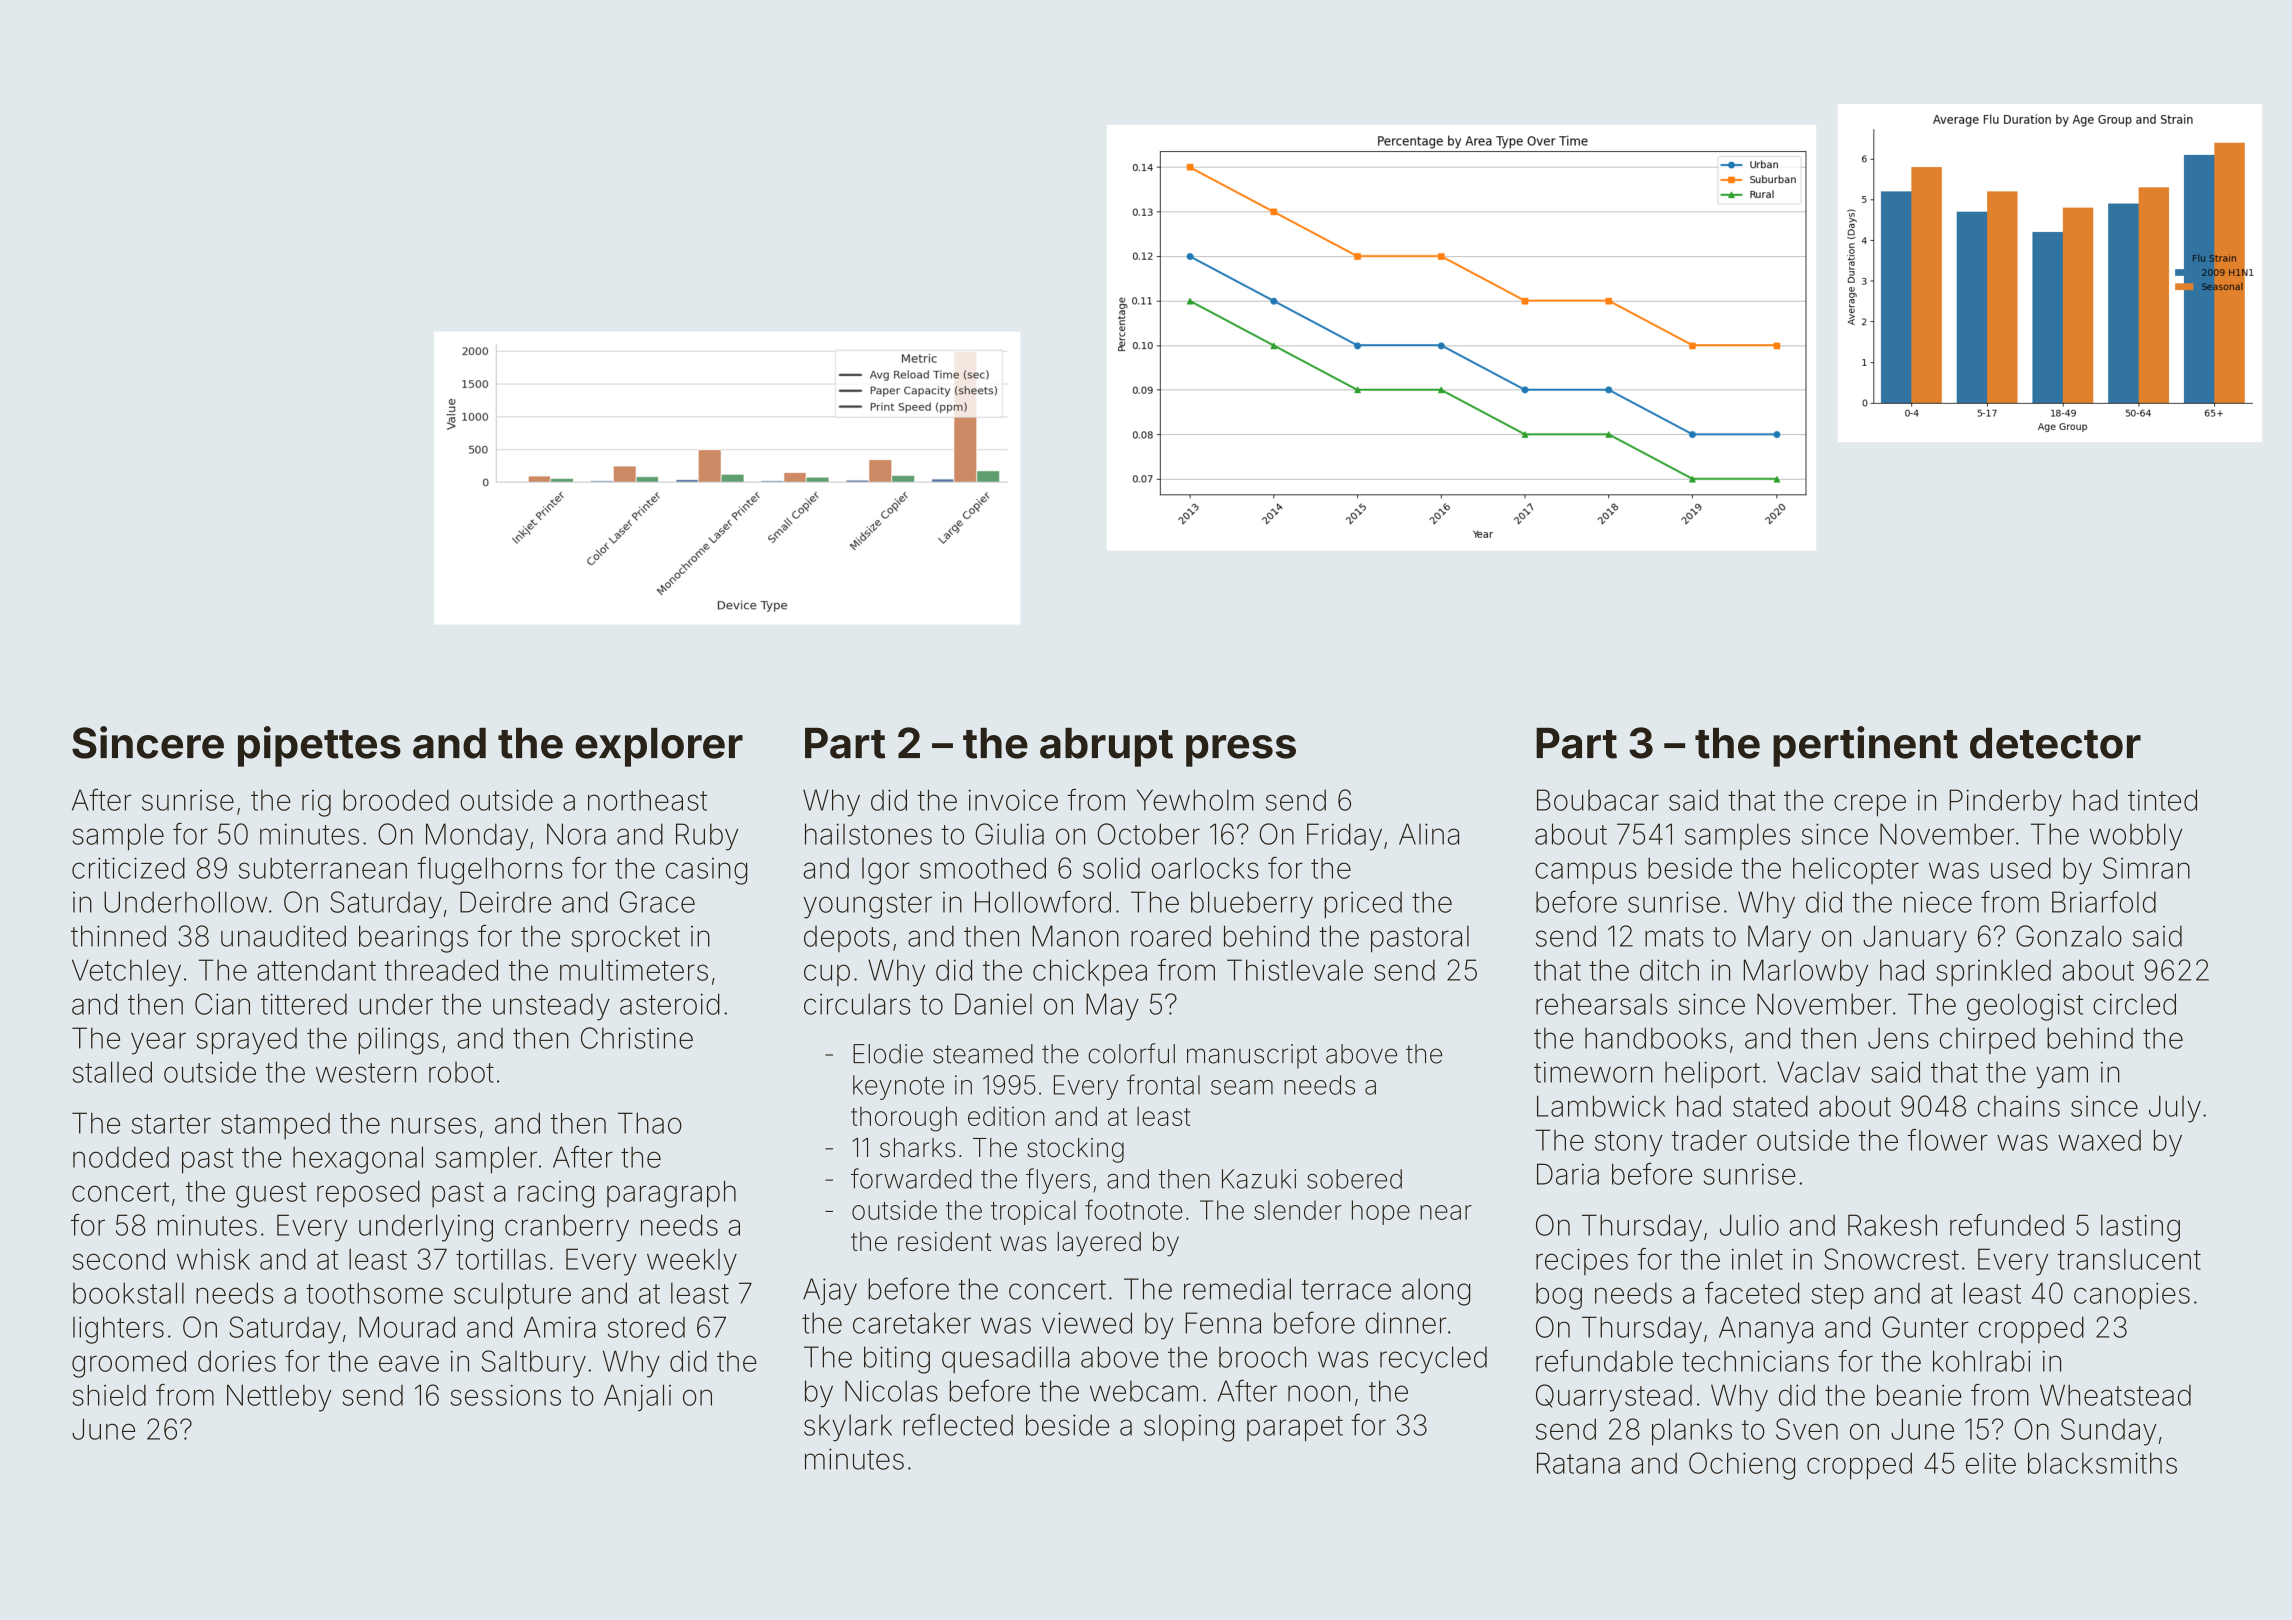  What do you see at coordinates (1106, 747) in the page?
I see `abrupt` at bounding box center [1106, 747].
